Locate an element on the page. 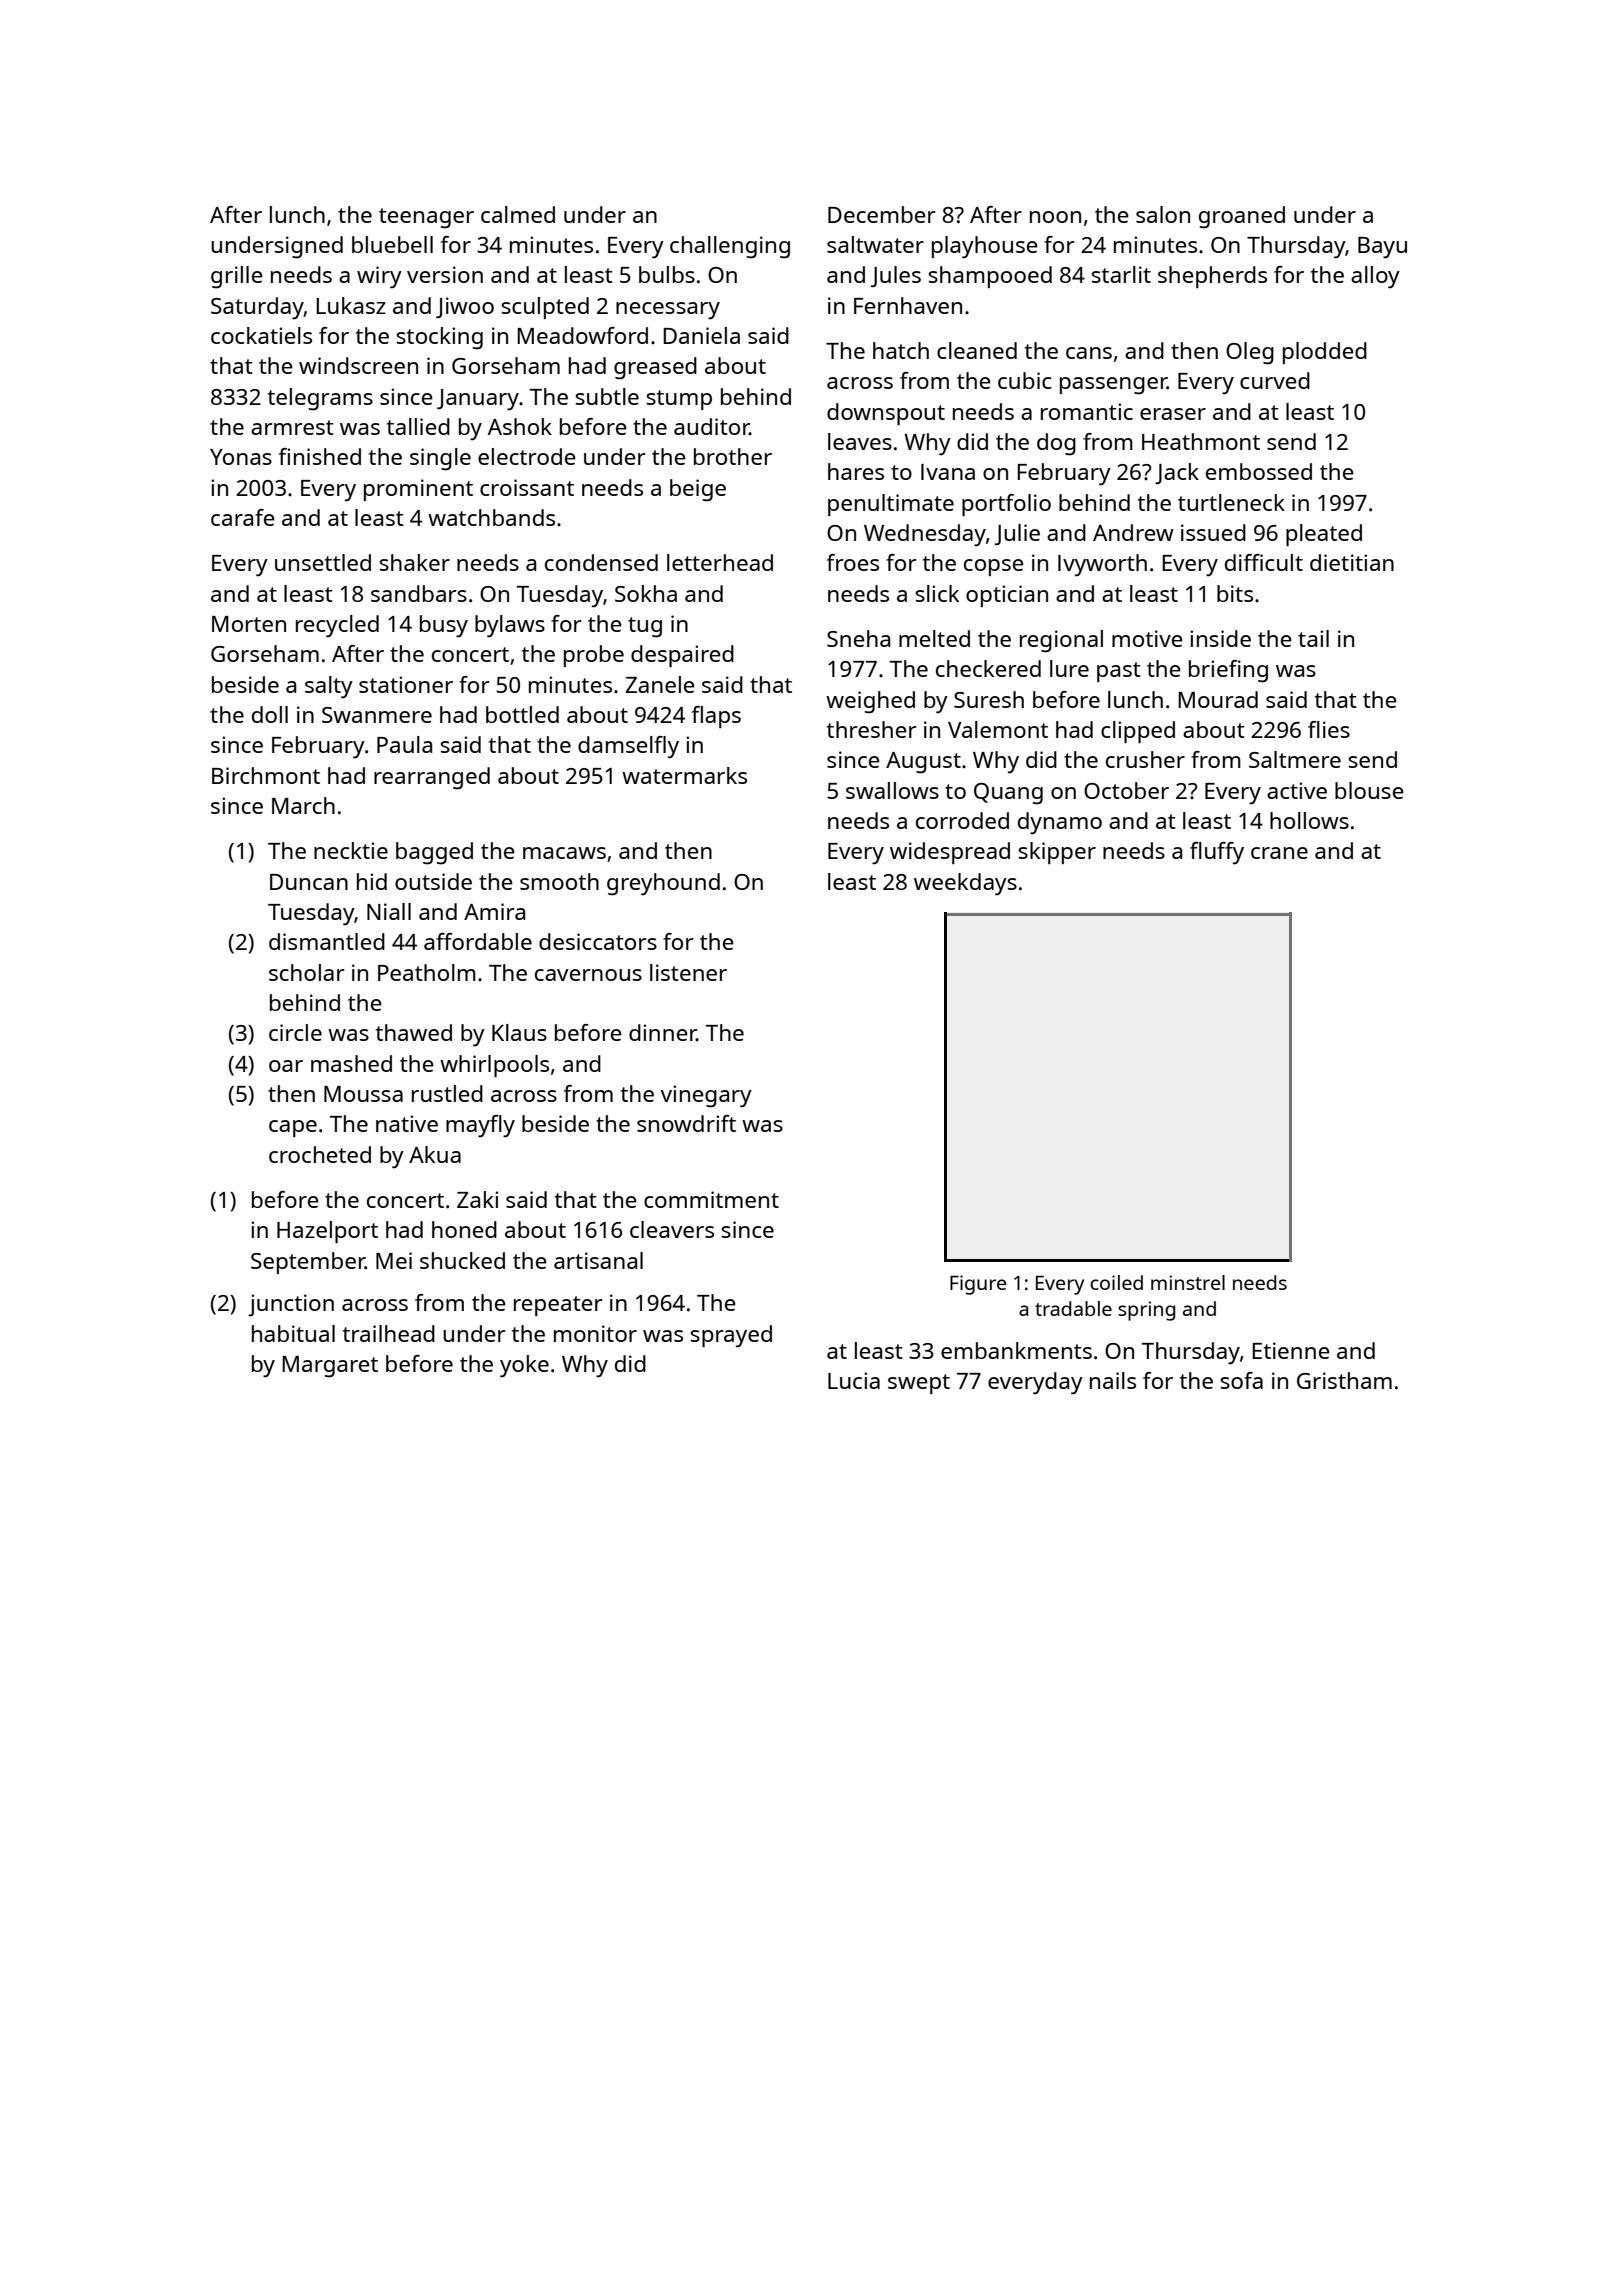 The width and height of the page is (1620, 2292). minstrel is located at coordinates (1188, 1282).
